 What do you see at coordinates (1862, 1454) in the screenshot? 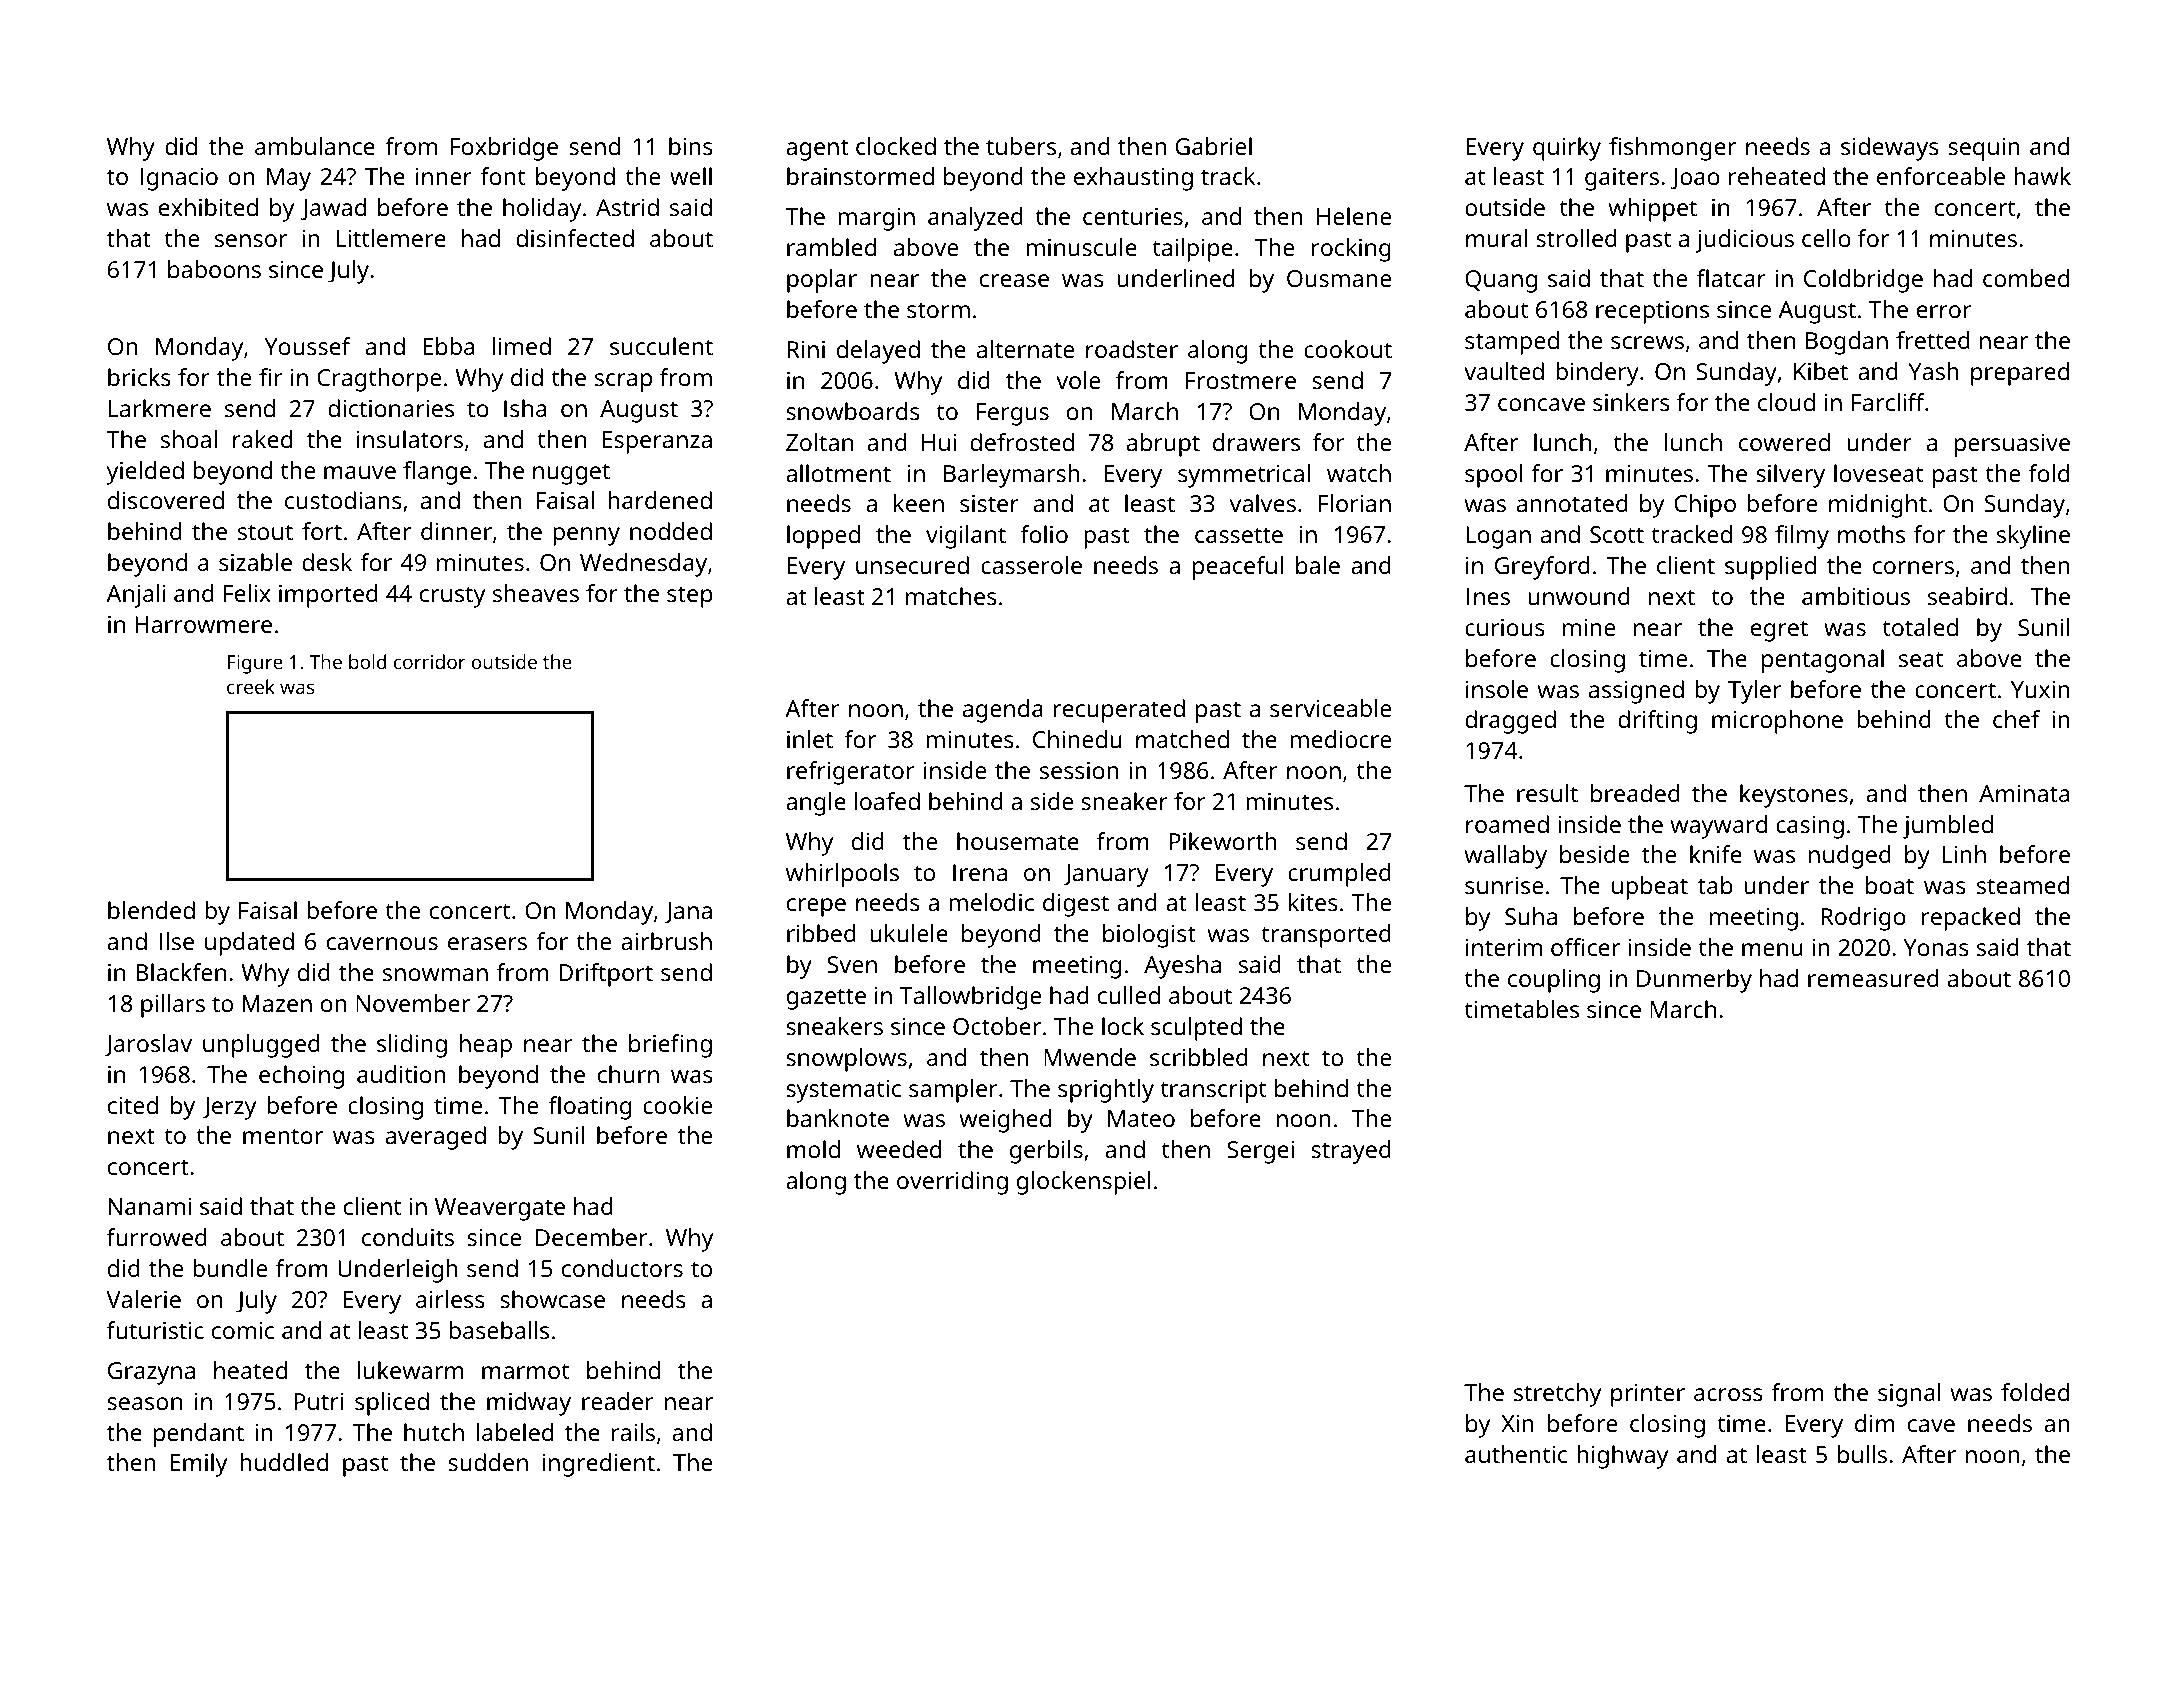
I see `bulls` at bounding box center [1862, 1454].
